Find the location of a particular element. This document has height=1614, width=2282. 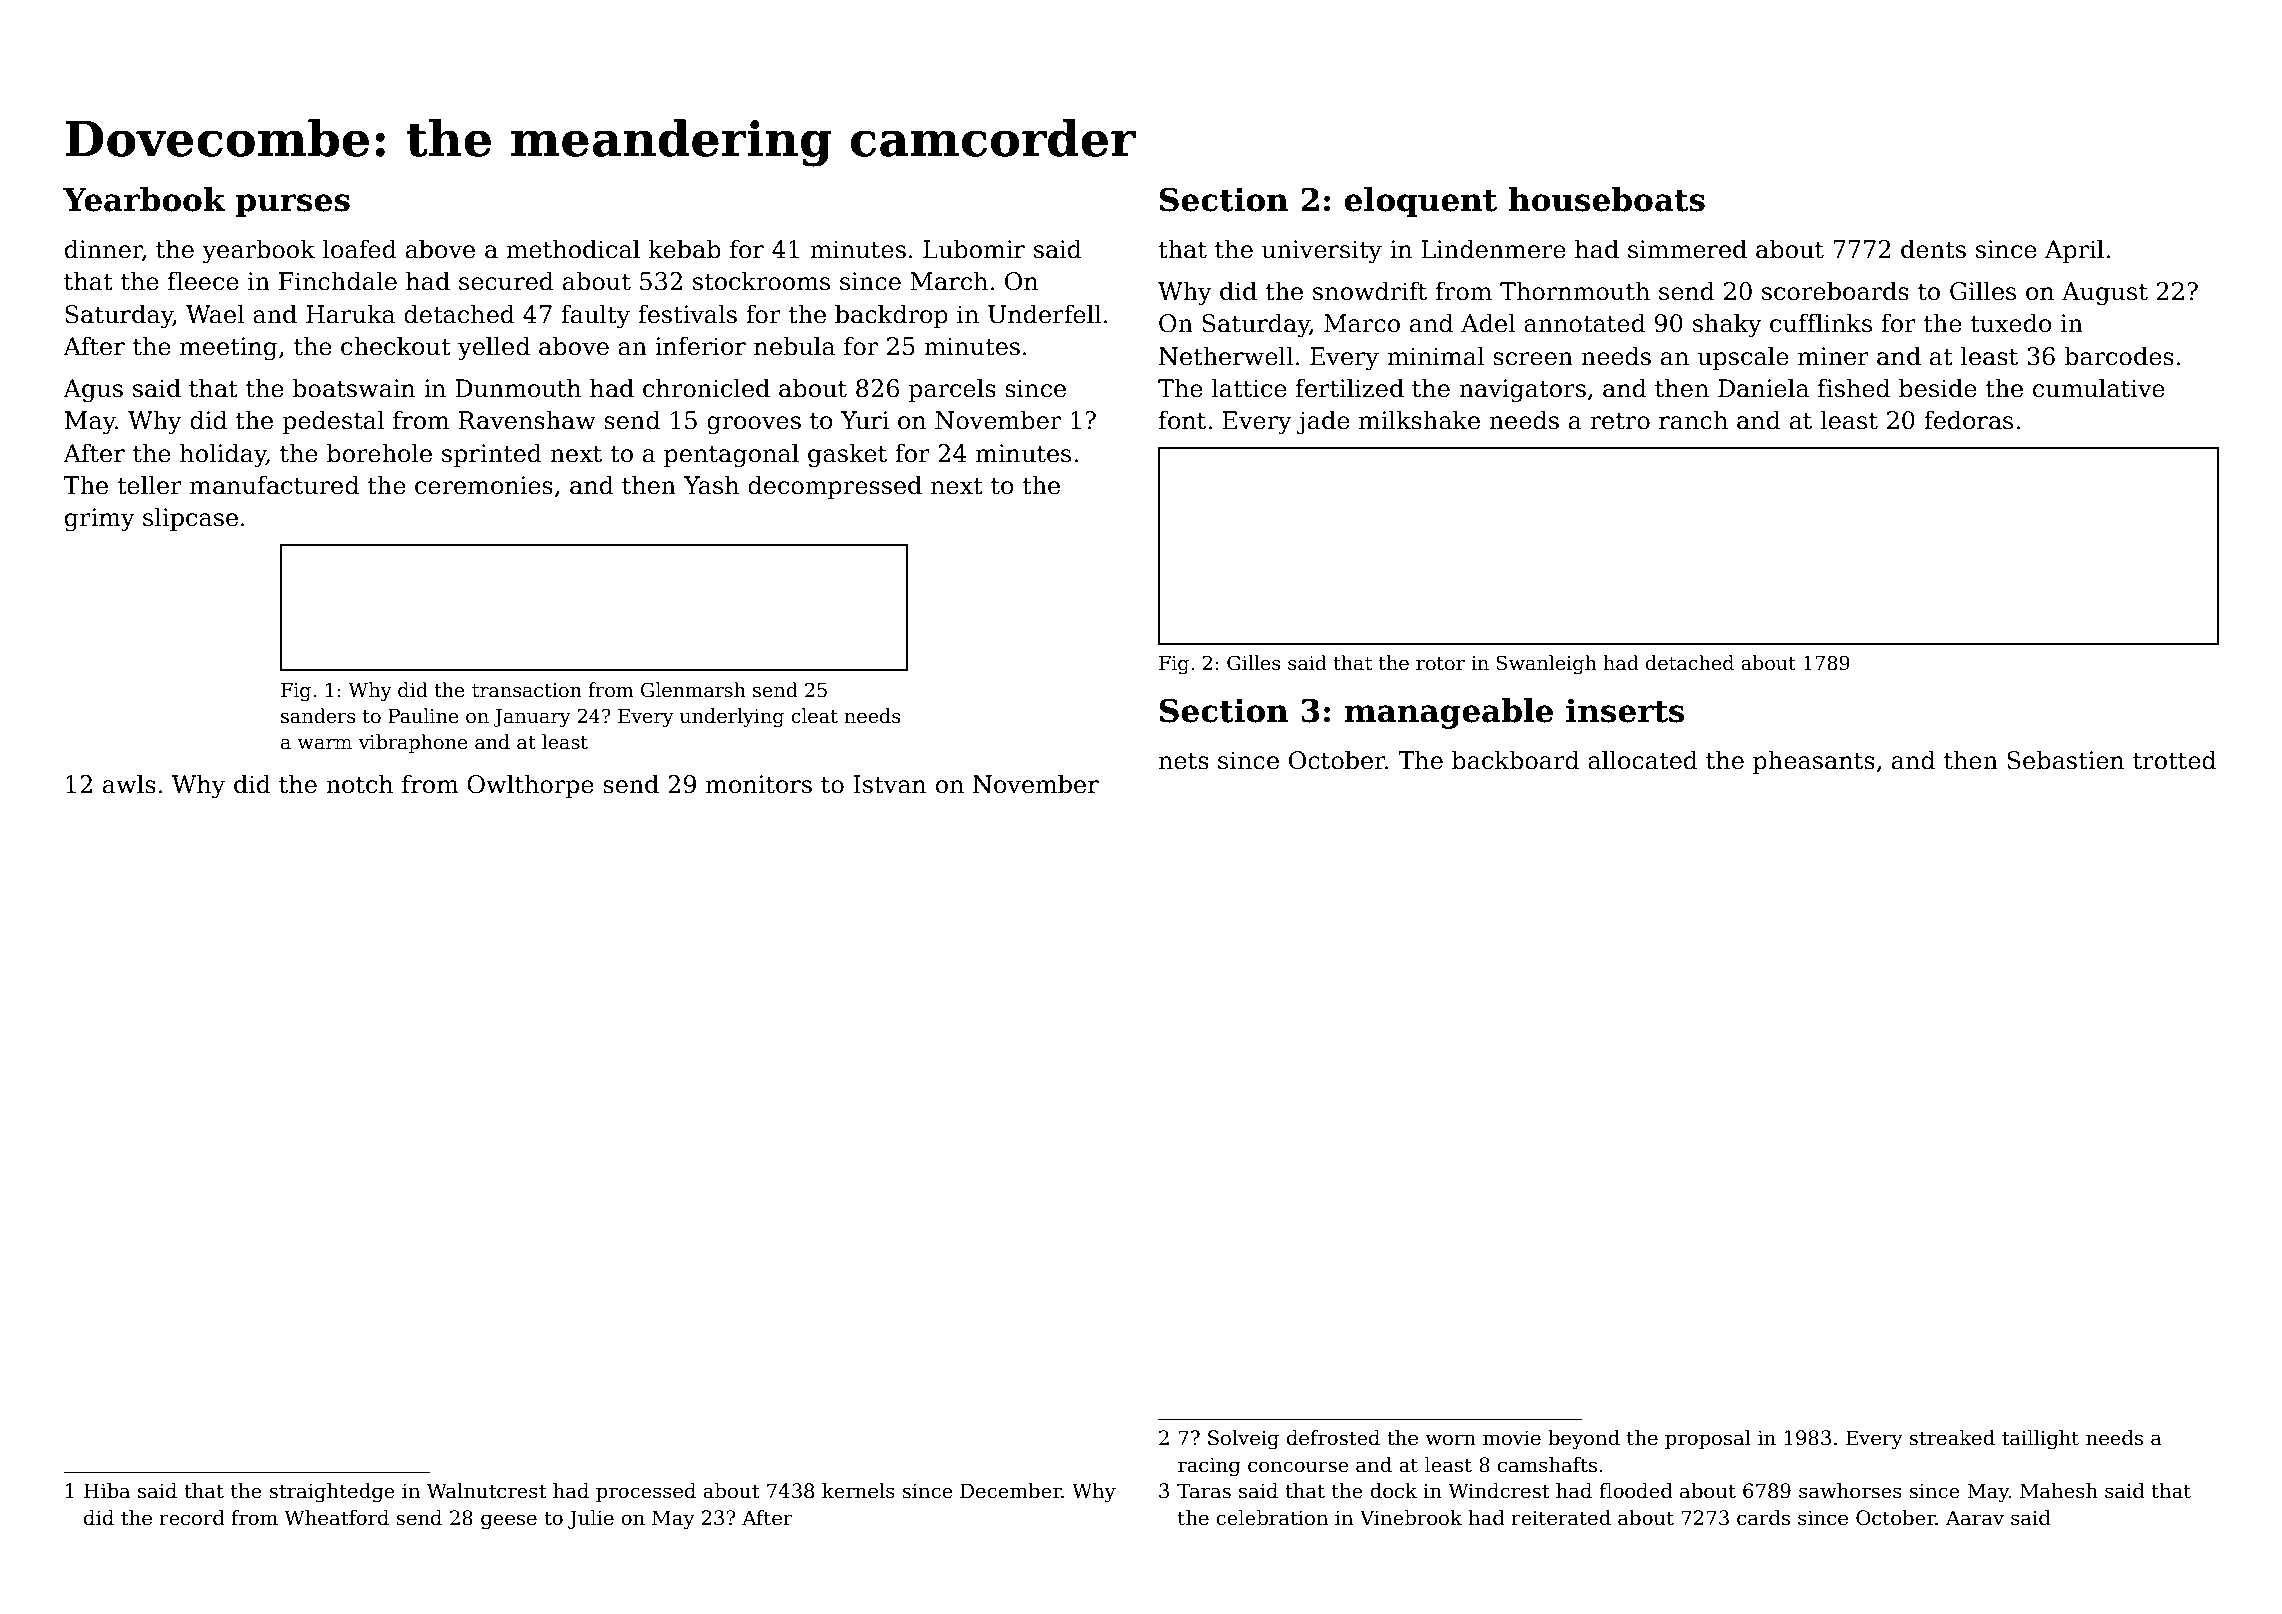

milkshake is located at coordinates (1419, 420).
